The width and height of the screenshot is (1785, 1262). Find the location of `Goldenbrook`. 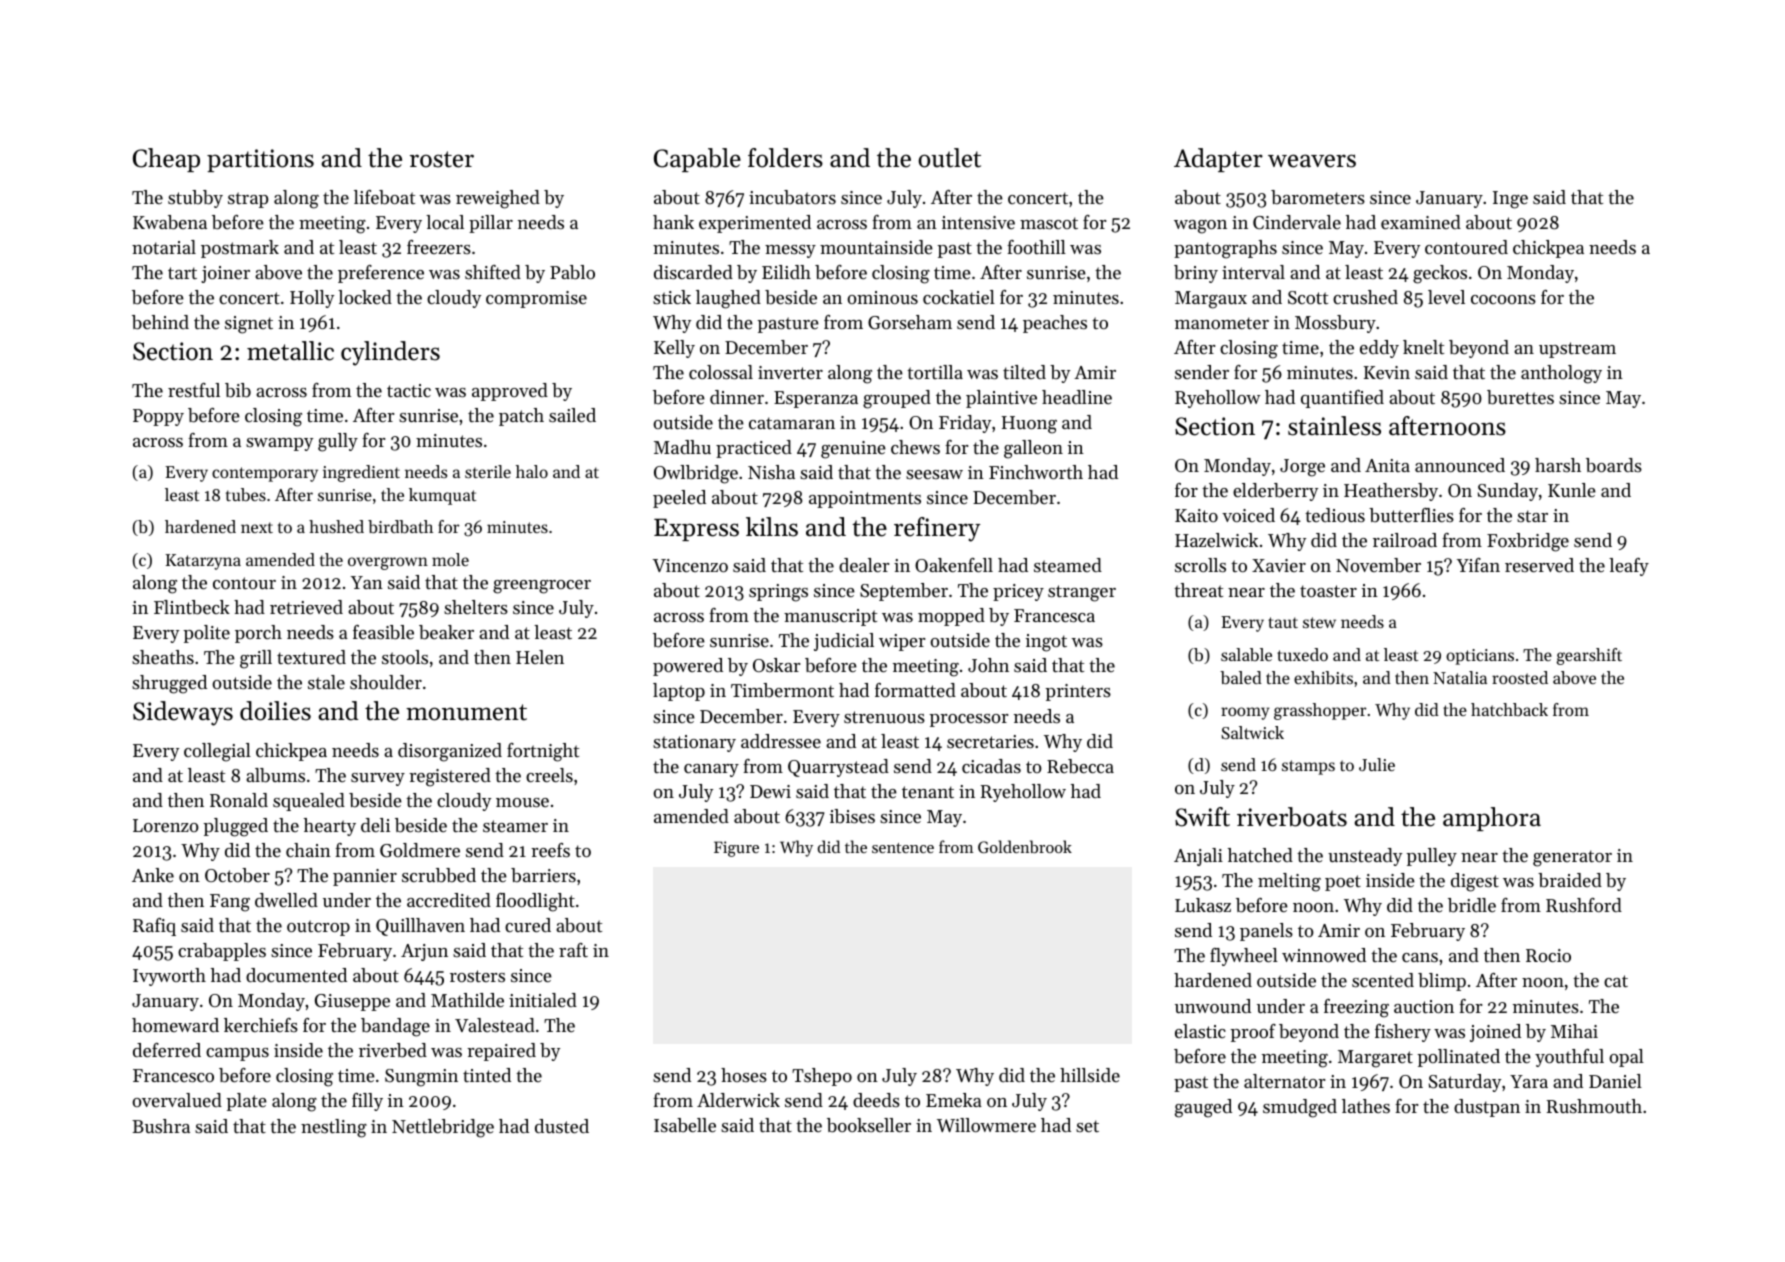

Goldenbrook is located at coordinates (1025, 846).
